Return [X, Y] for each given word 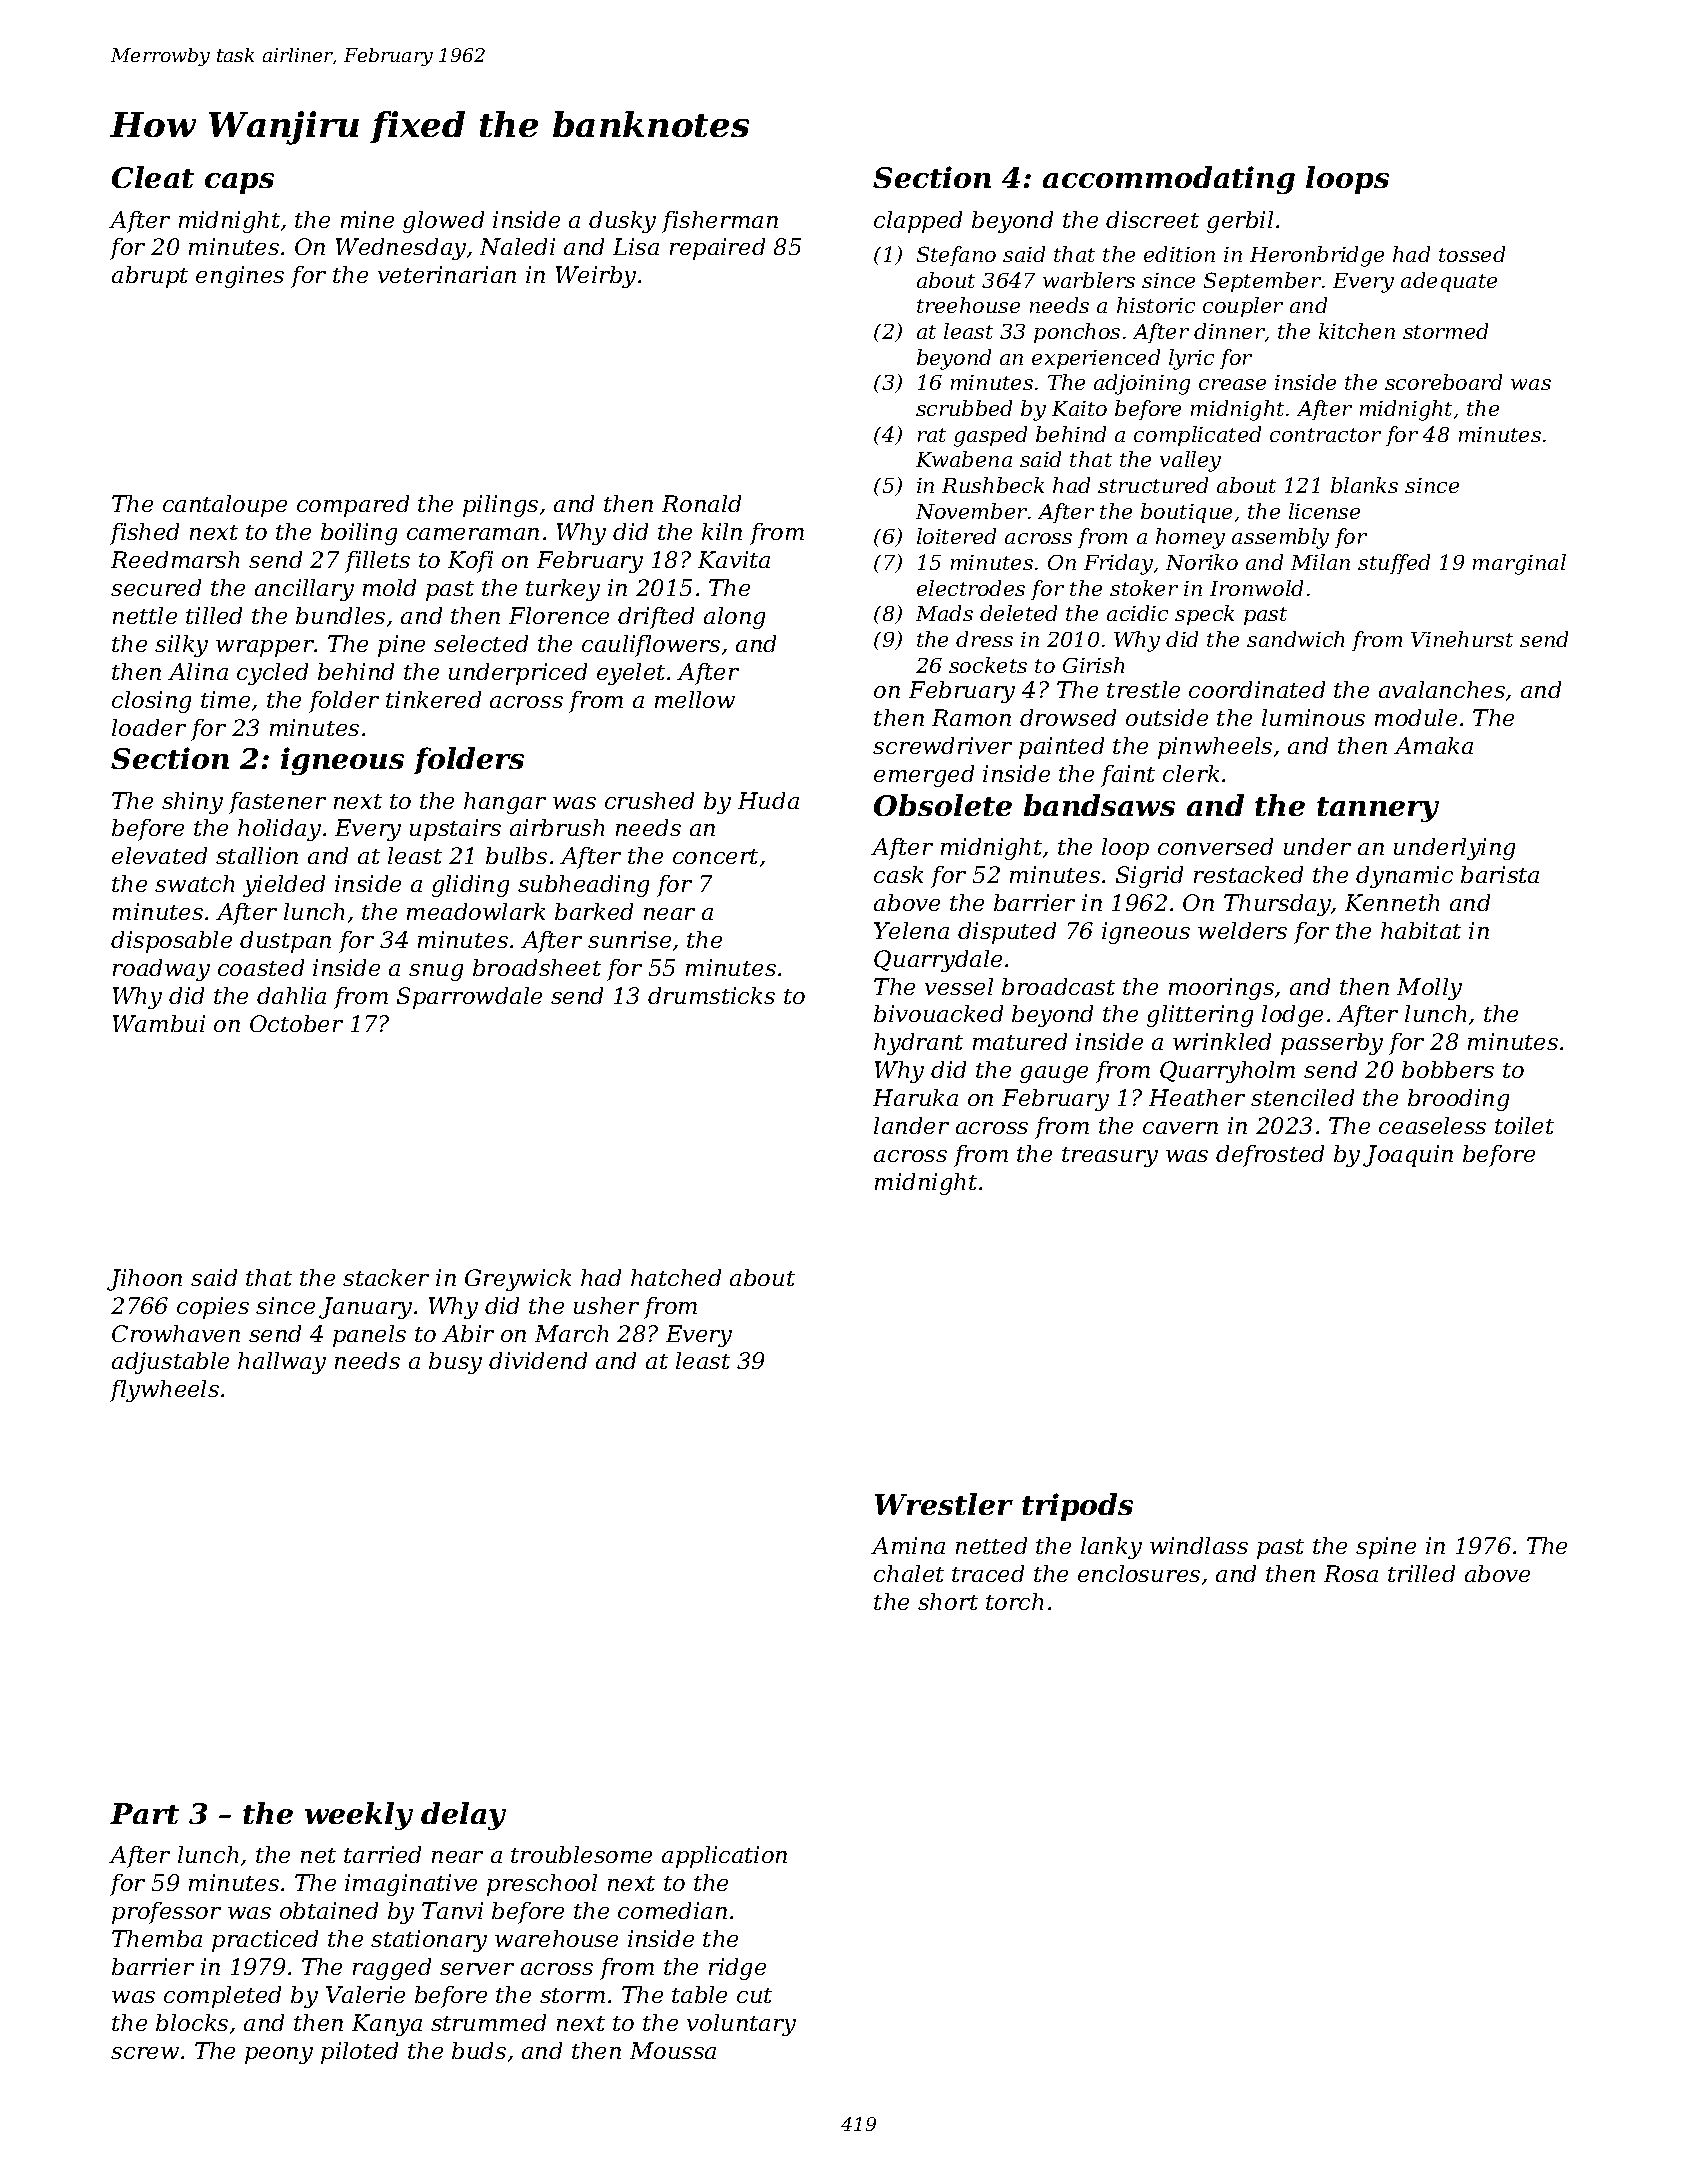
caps [239, 183]
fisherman [720, 222]
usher [606, 1305]
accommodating [1169, 180]
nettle [145, 615]
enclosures [1139, 1573]
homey [1190, 538]
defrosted [1270, 1156]
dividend [538, 1360]
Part [144, 1813]
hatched [676, 1277]
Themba [157, 1938]
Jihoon [144, 1280]
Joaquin [1408, 1156]
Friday [1118, 564]
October [296, 1023]
